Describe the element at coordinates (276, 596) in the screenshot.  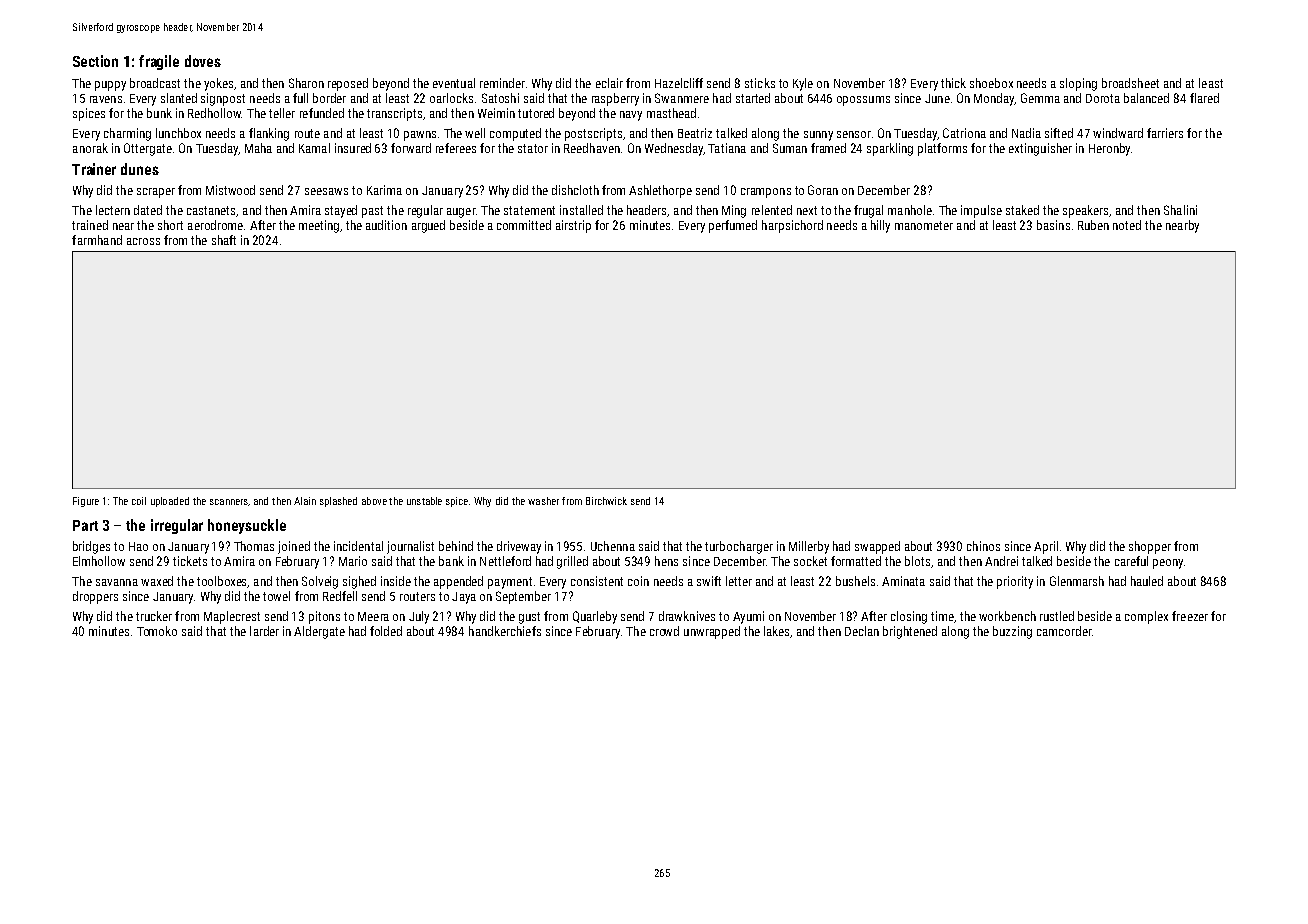
I see `towel` at that location.
